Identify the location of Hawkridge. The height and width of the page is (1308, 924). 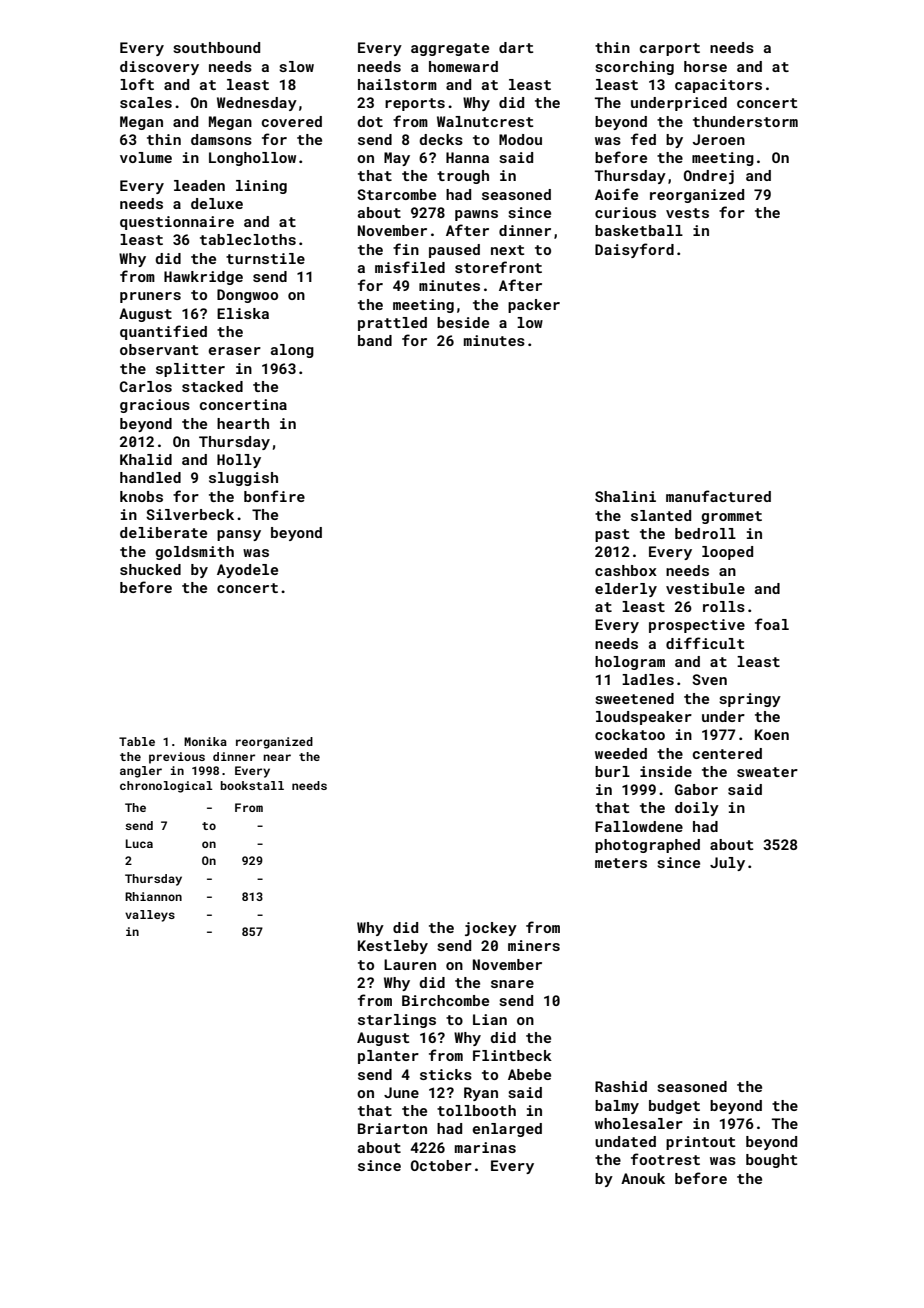
(203, 278).
